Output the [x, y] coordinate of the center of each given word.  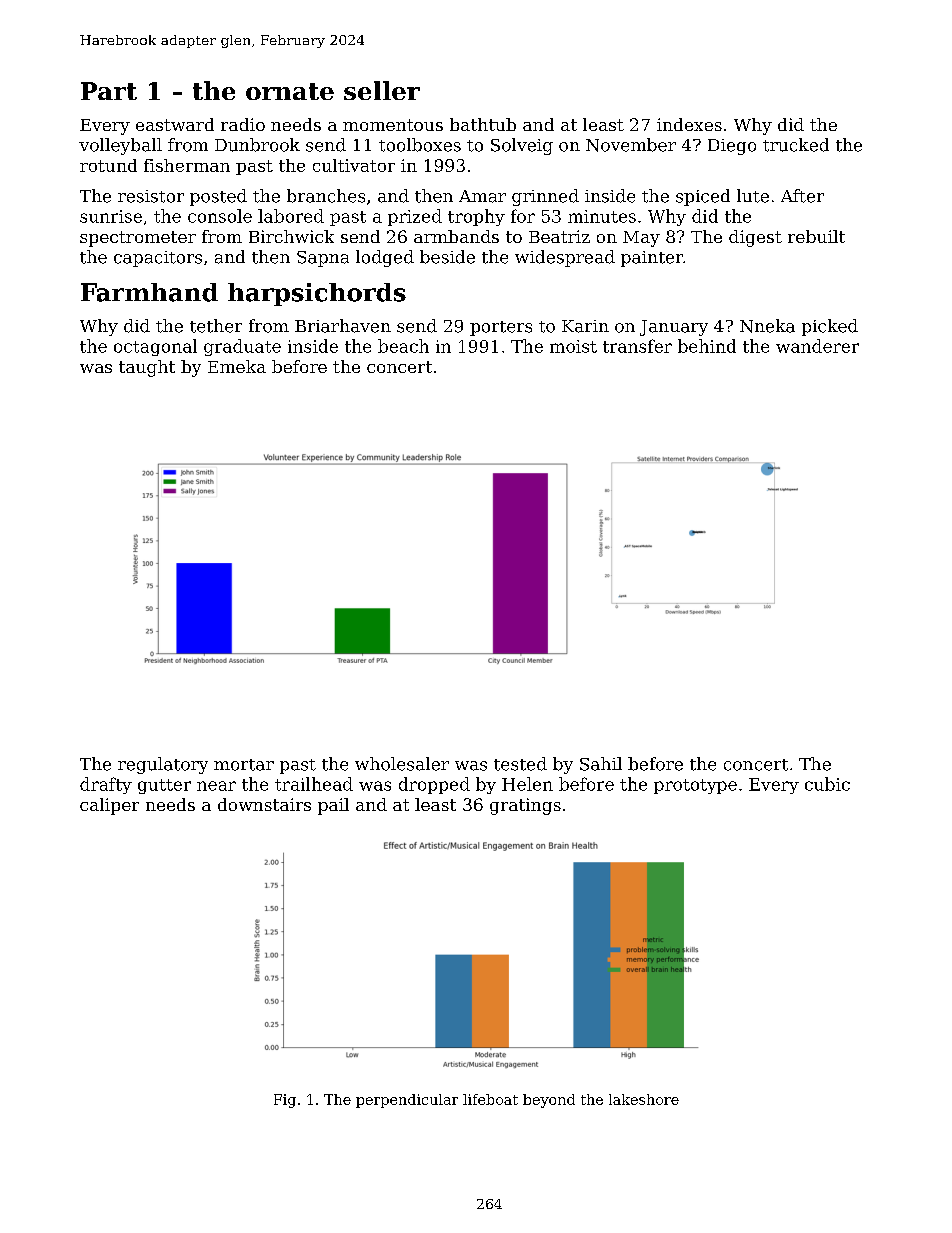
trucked [796, 145]
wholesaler [402, 764]
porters [501, 328]
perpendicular [407, 1101]
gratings [525, 806]
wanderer [817, 346]
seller [382, 90]
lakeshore [644, 1099]
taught [147, 368]
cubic [827, 784]
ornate [290, 91]
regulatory [163, 765]
